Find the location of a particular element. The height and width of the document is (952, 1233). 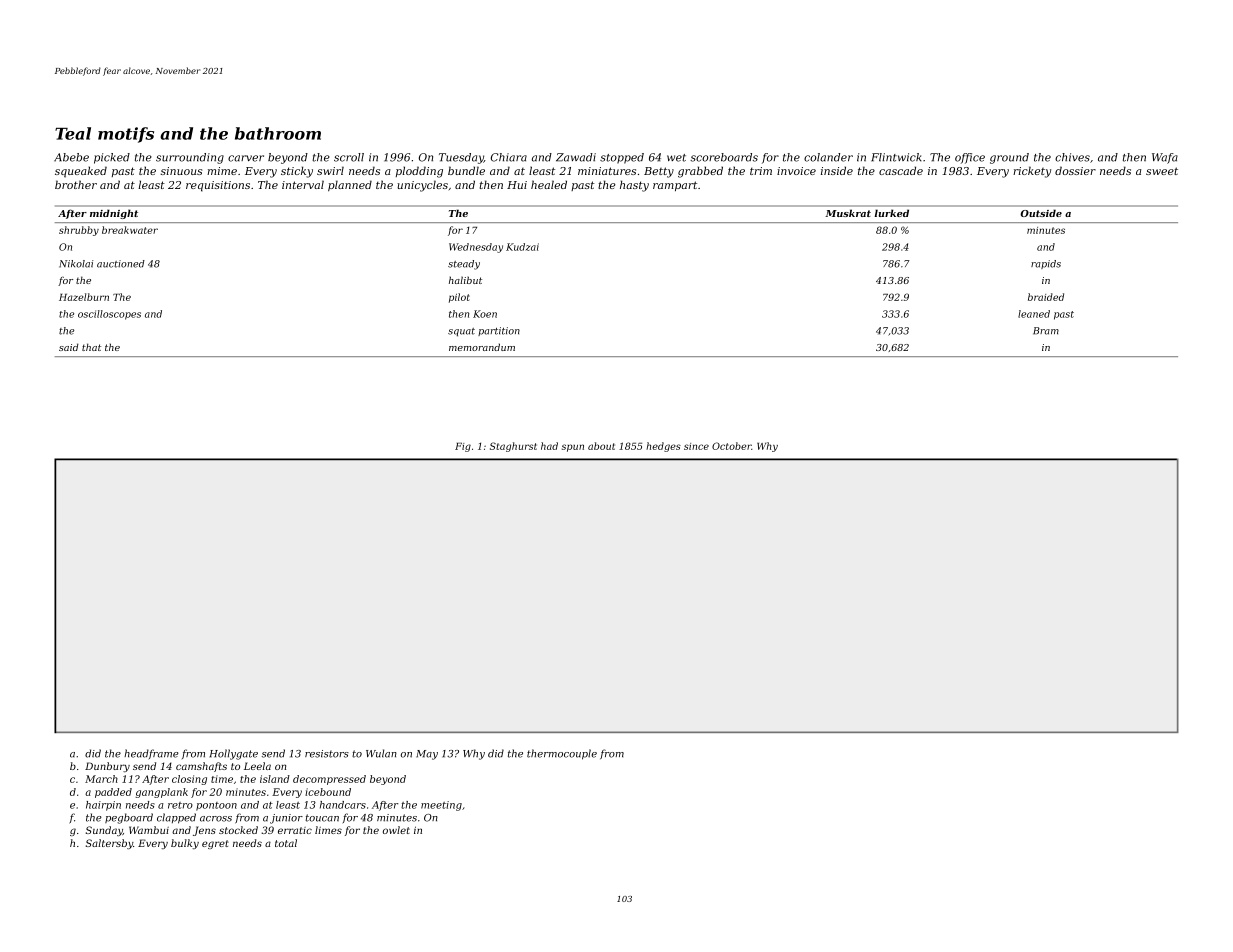

halibut is located at coordinates (465, 280).
